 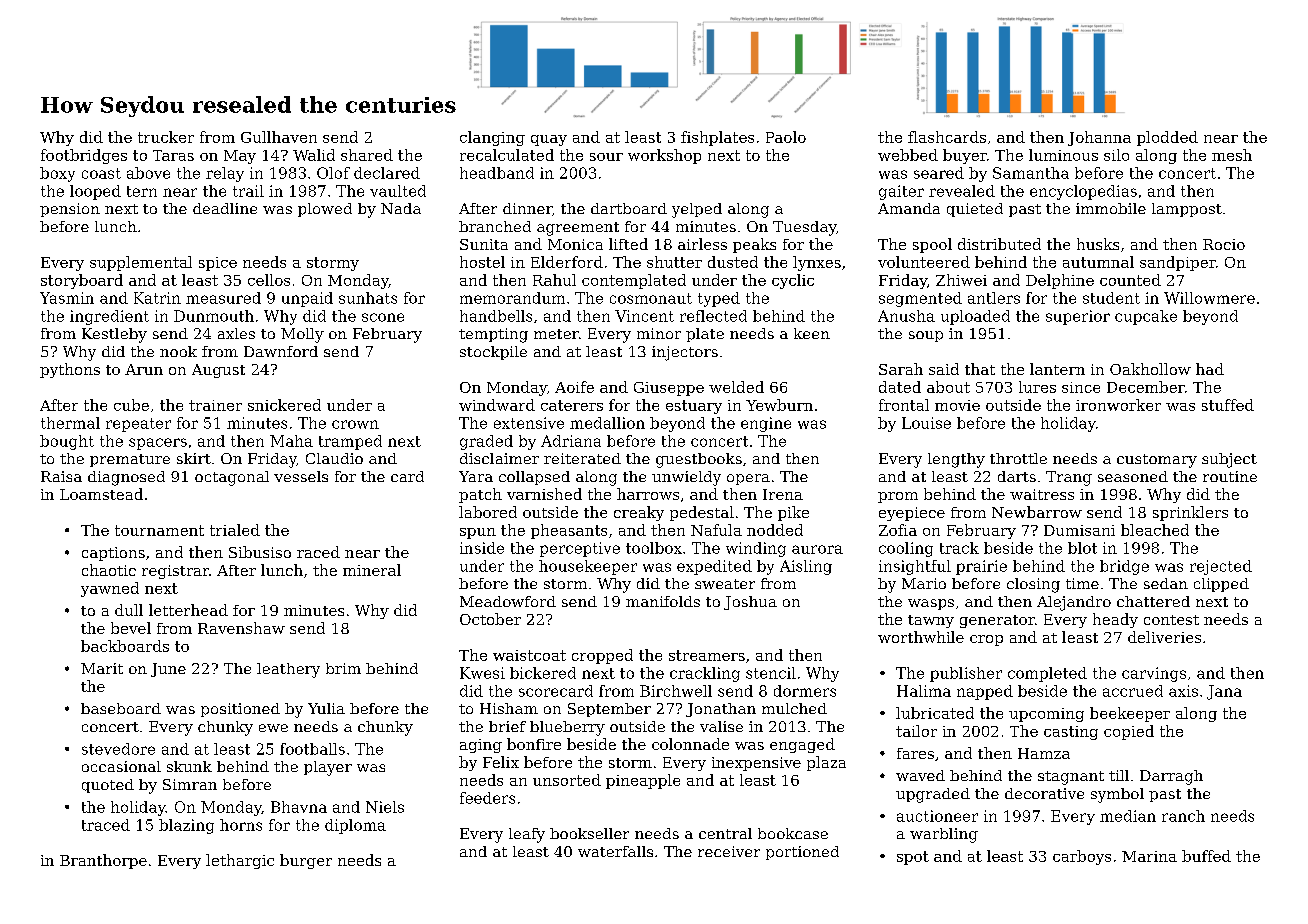 What do you see at coordinates (615, 851) in the screenshot?
I see `waterfalls` at bounding box center [615, 851].
